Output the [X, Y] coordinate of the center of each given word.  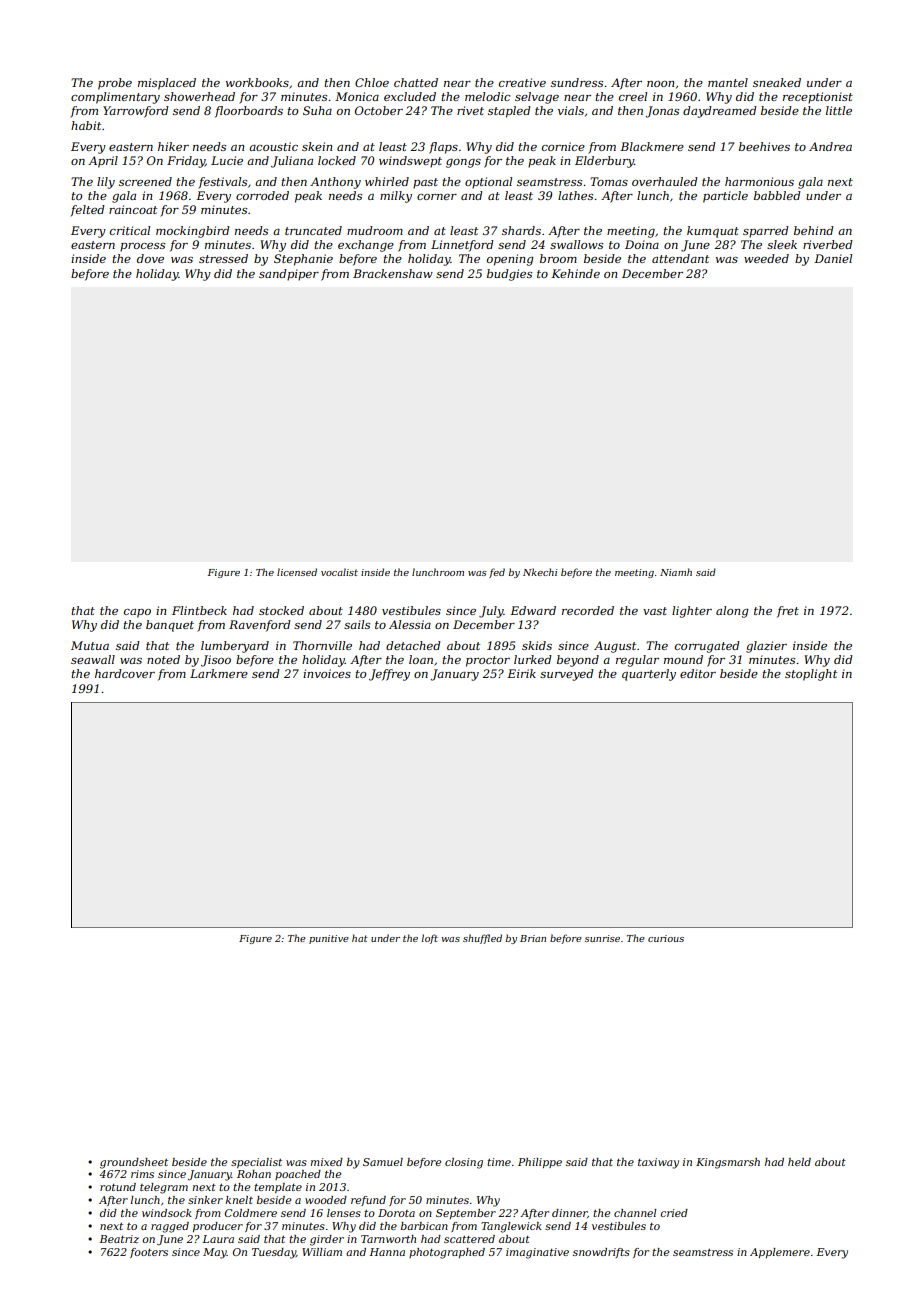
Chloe [372, 82]
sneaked [777, 82]
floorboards [249, 112]
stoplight [811, 675]
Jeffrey [389, 675]
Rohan [254, 1174]
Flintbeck [199, 610]
